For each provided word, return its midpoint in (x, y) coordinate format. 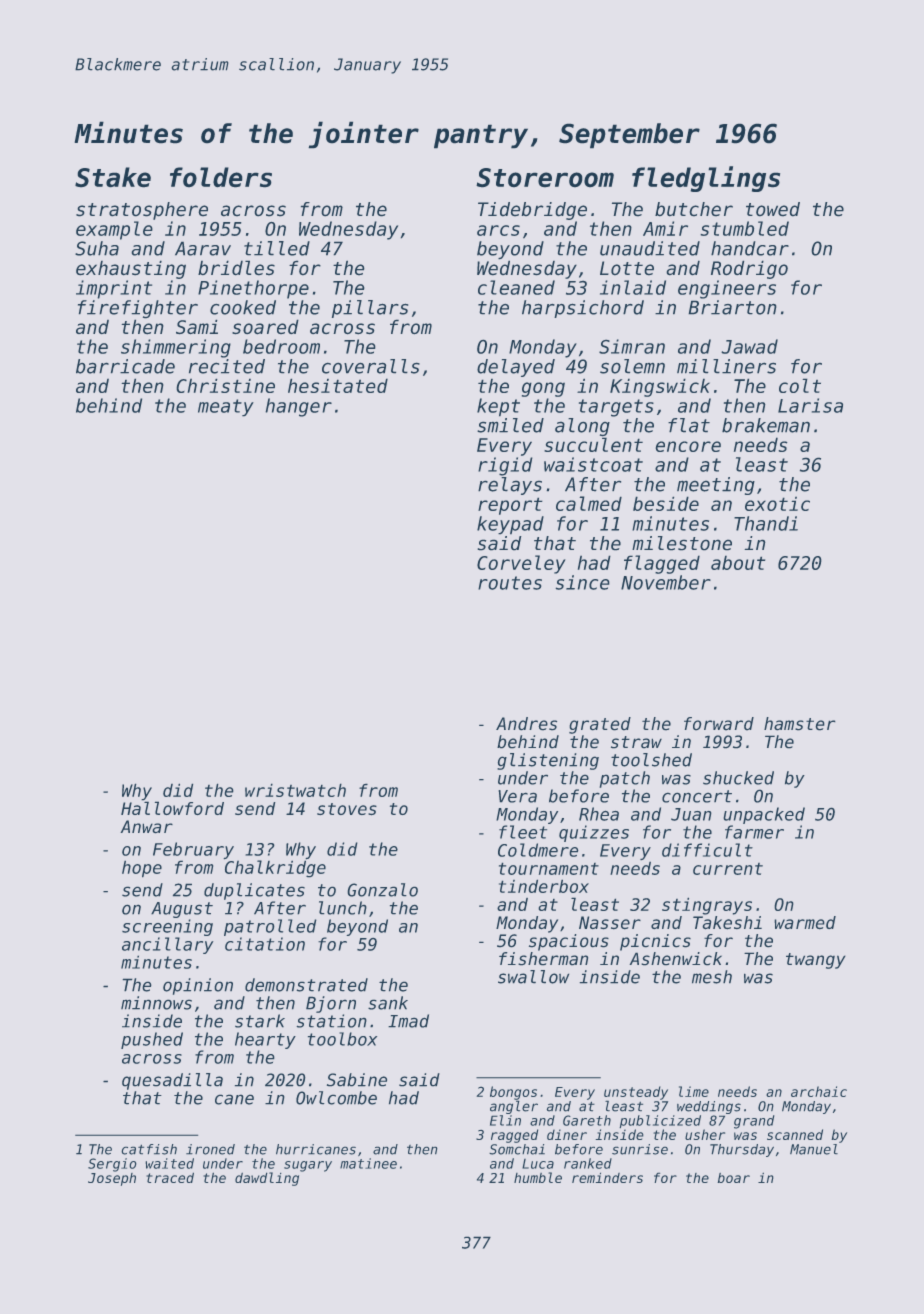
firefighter (138, 309)
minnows (156, 1003)
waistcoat (593, 464)
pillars (370, 309)
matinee (368, 1163)
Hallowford (172, 808)
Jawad (749, 346)
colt (800, 385)
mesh (712, 977)
